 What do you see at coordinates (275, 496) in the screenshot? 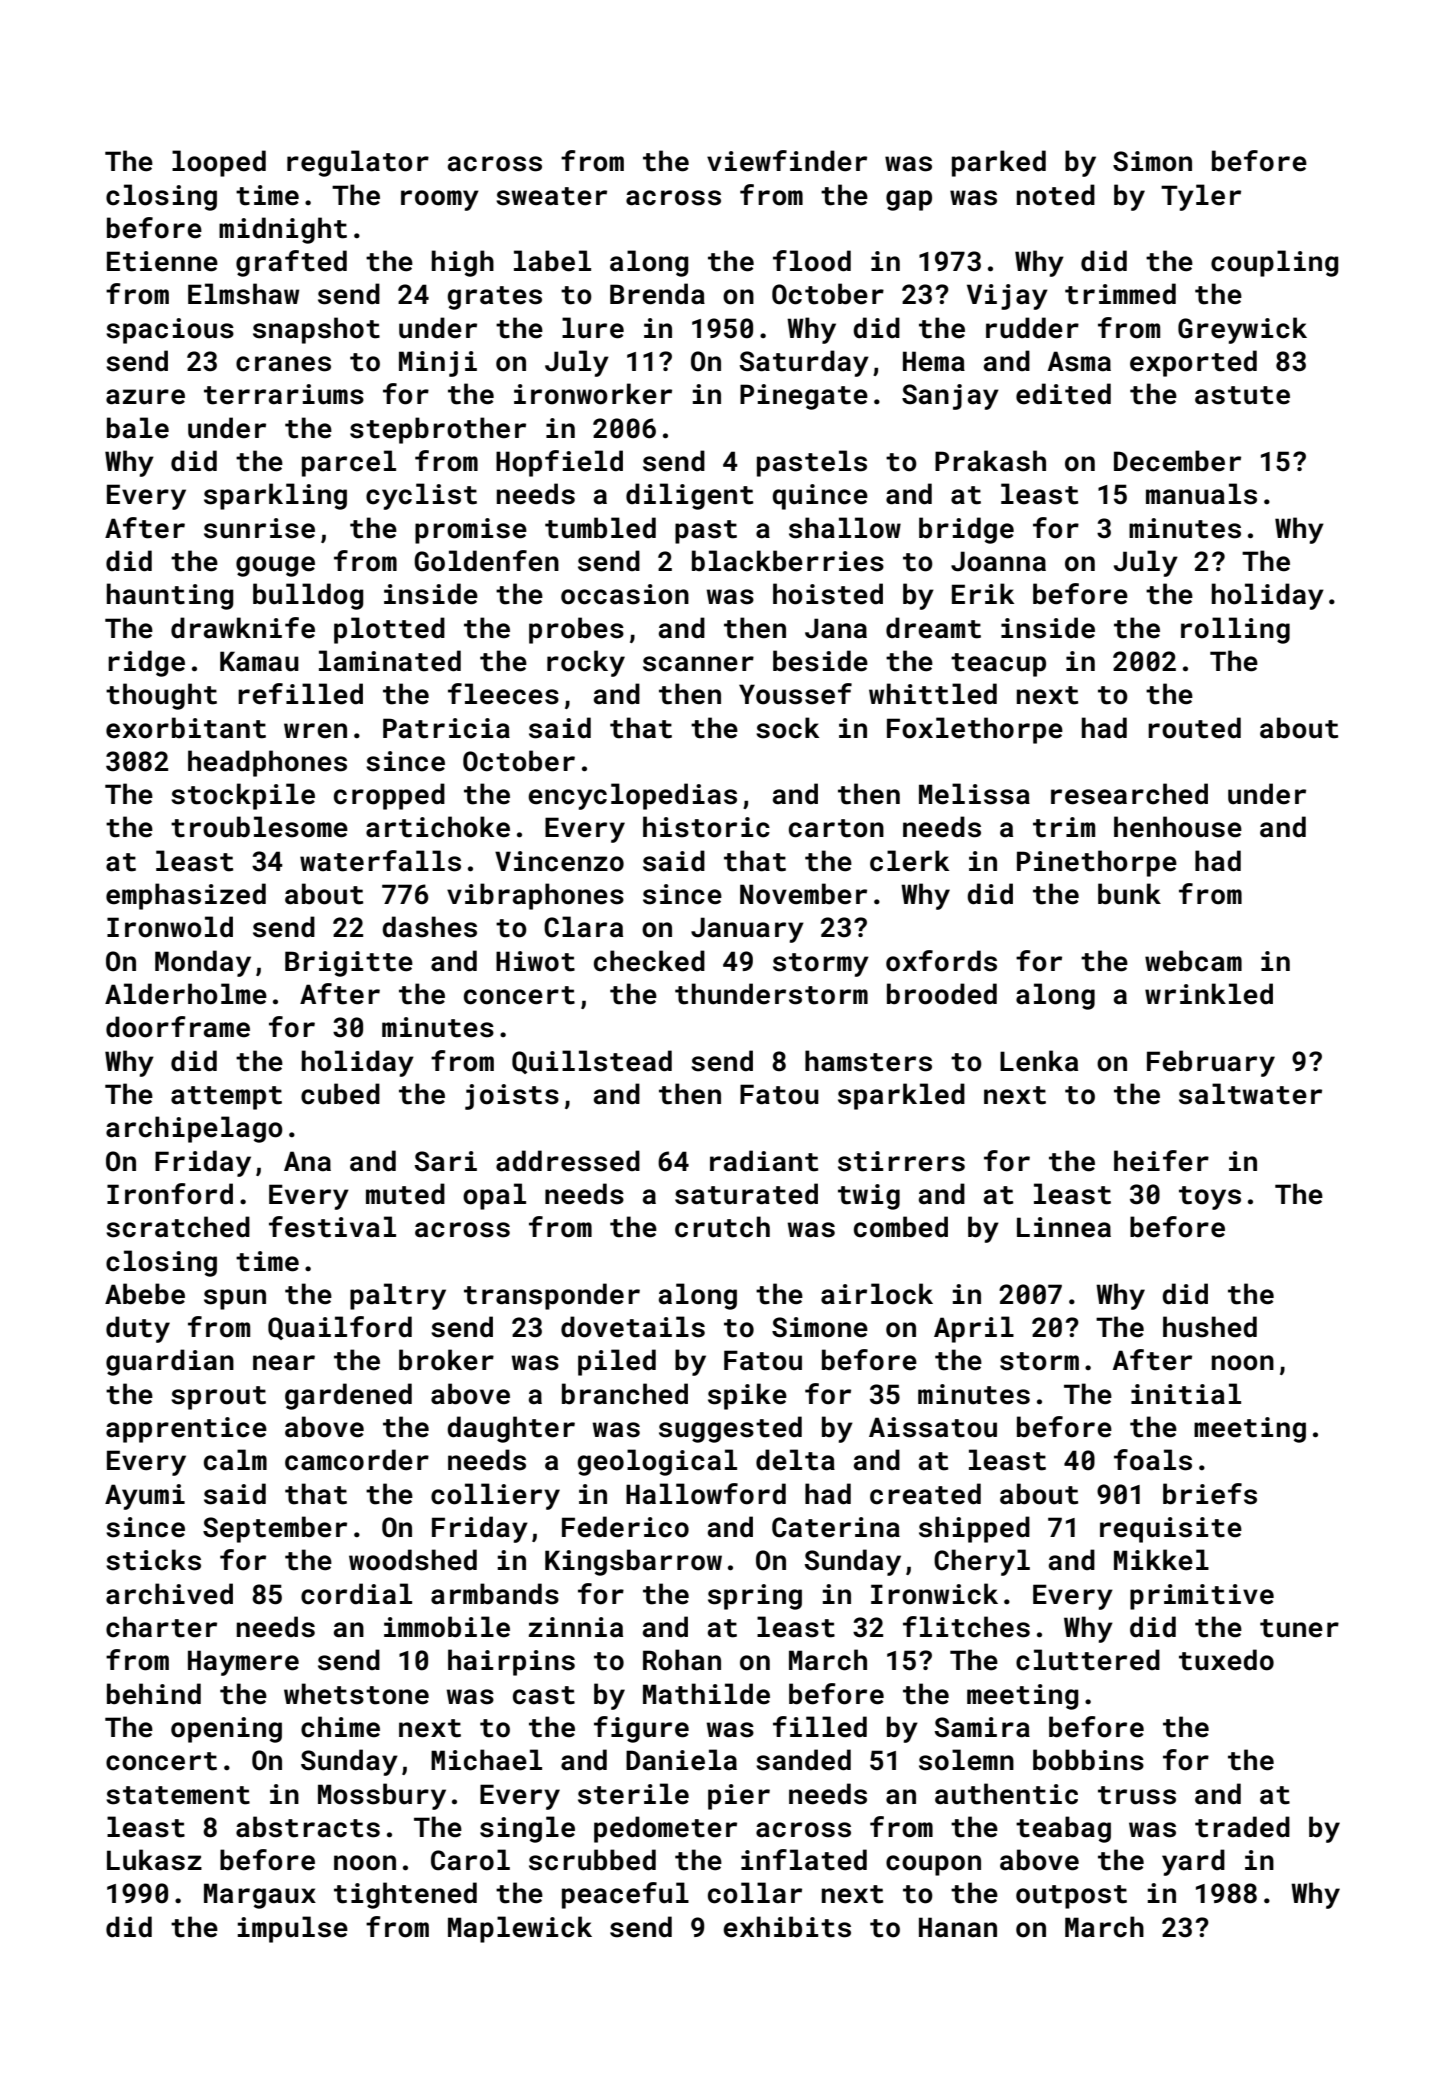
I see `sparkling` at bounding box center [275, 496].
